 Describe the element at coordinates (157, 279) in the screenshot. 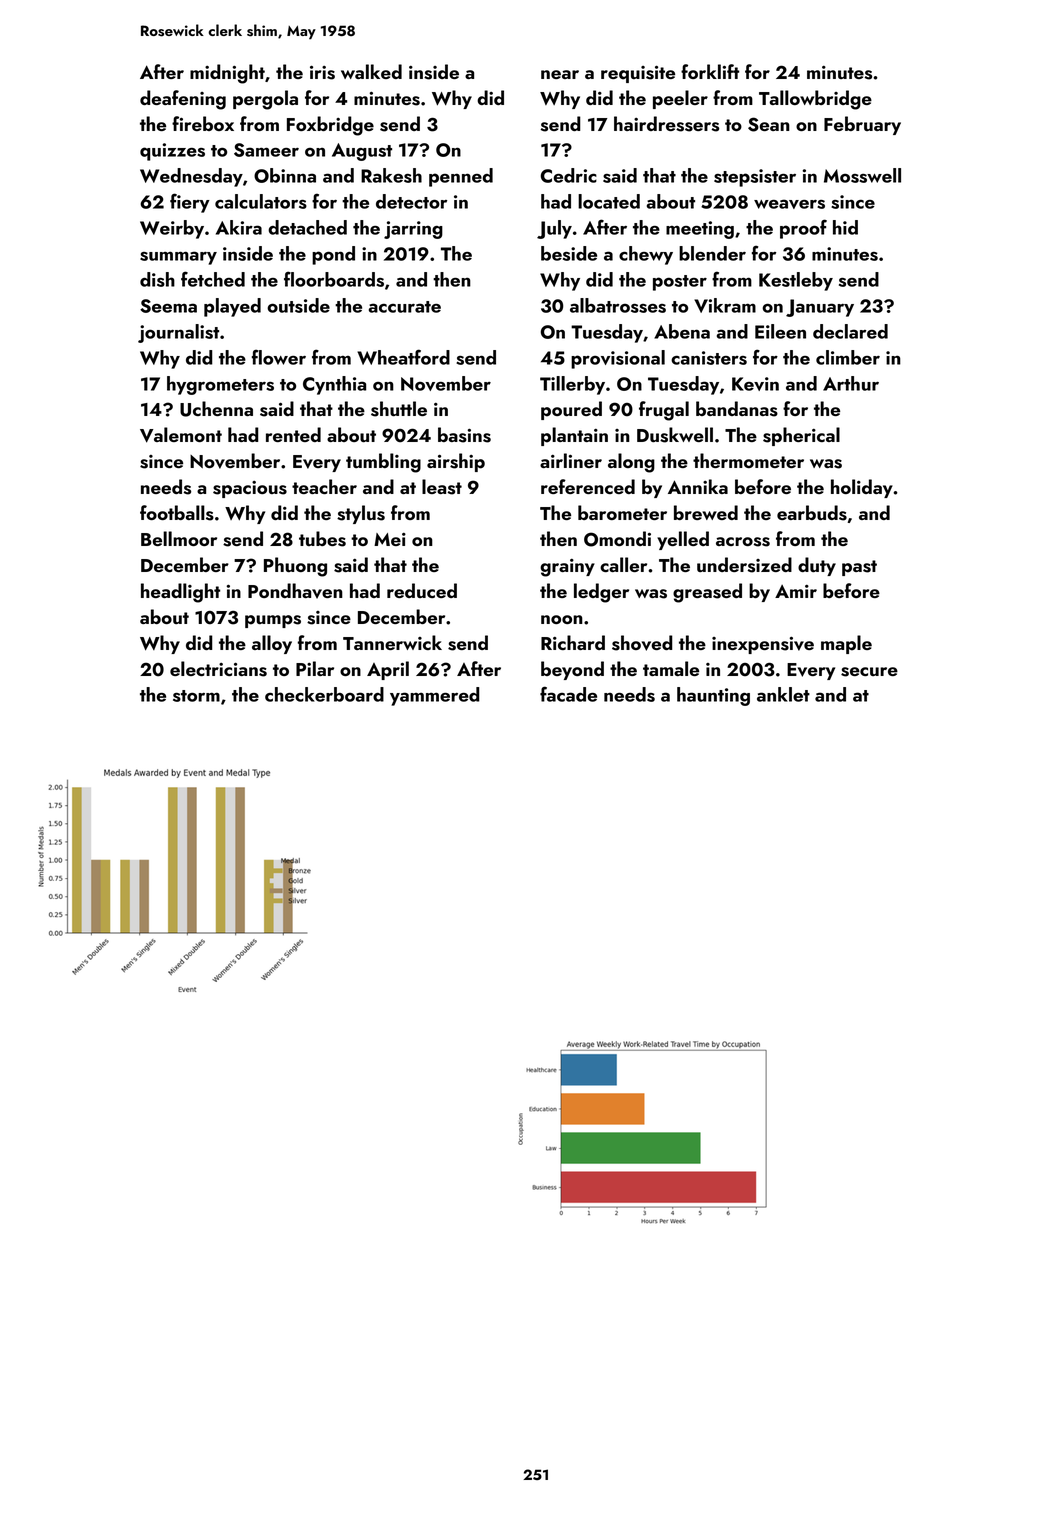

I see `dish` at that location.
